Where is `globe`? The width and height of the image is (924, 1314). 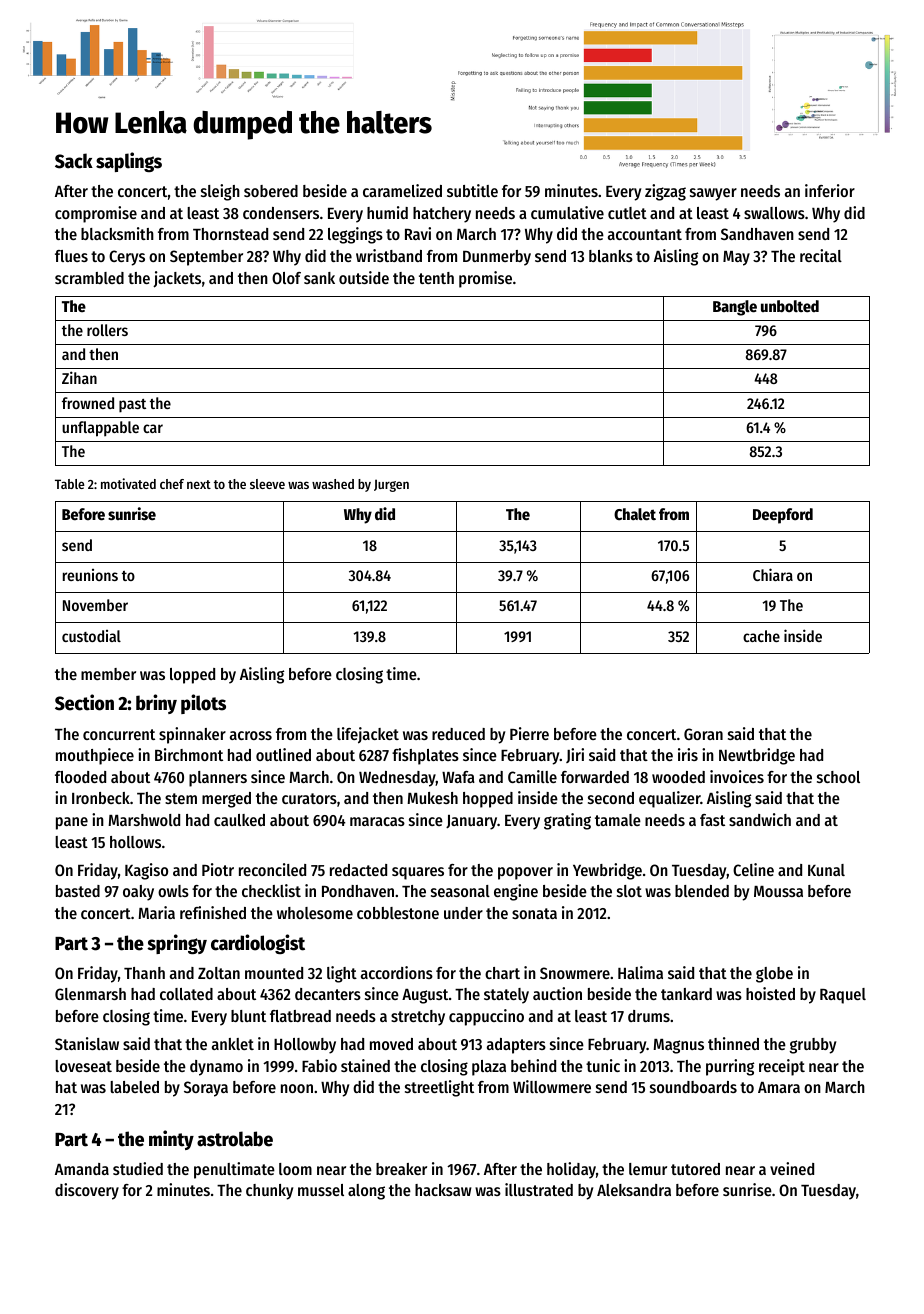
globe is located at coordinates (774, 975).
